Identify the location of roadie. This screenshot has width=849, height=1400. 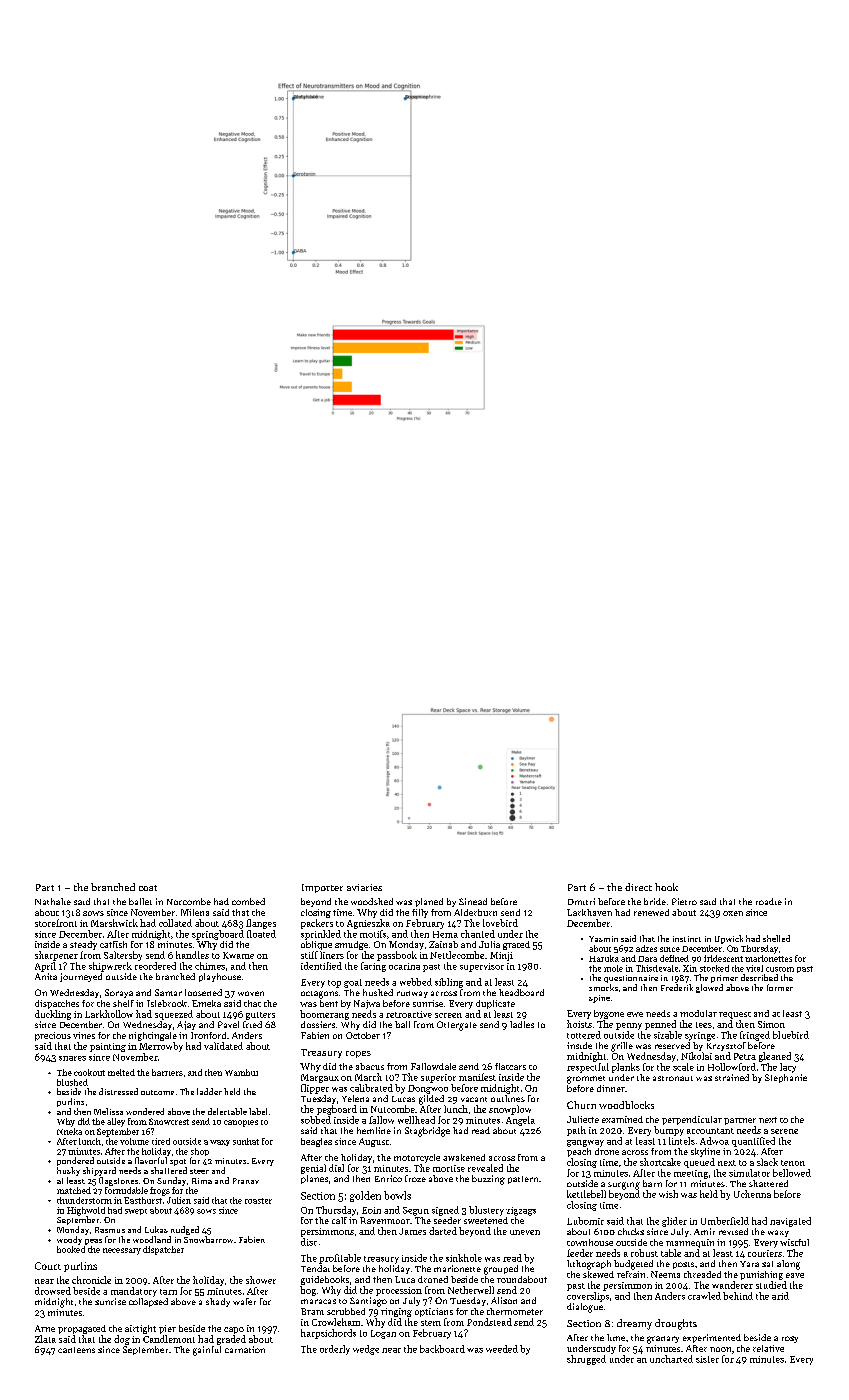
(769, 901).
